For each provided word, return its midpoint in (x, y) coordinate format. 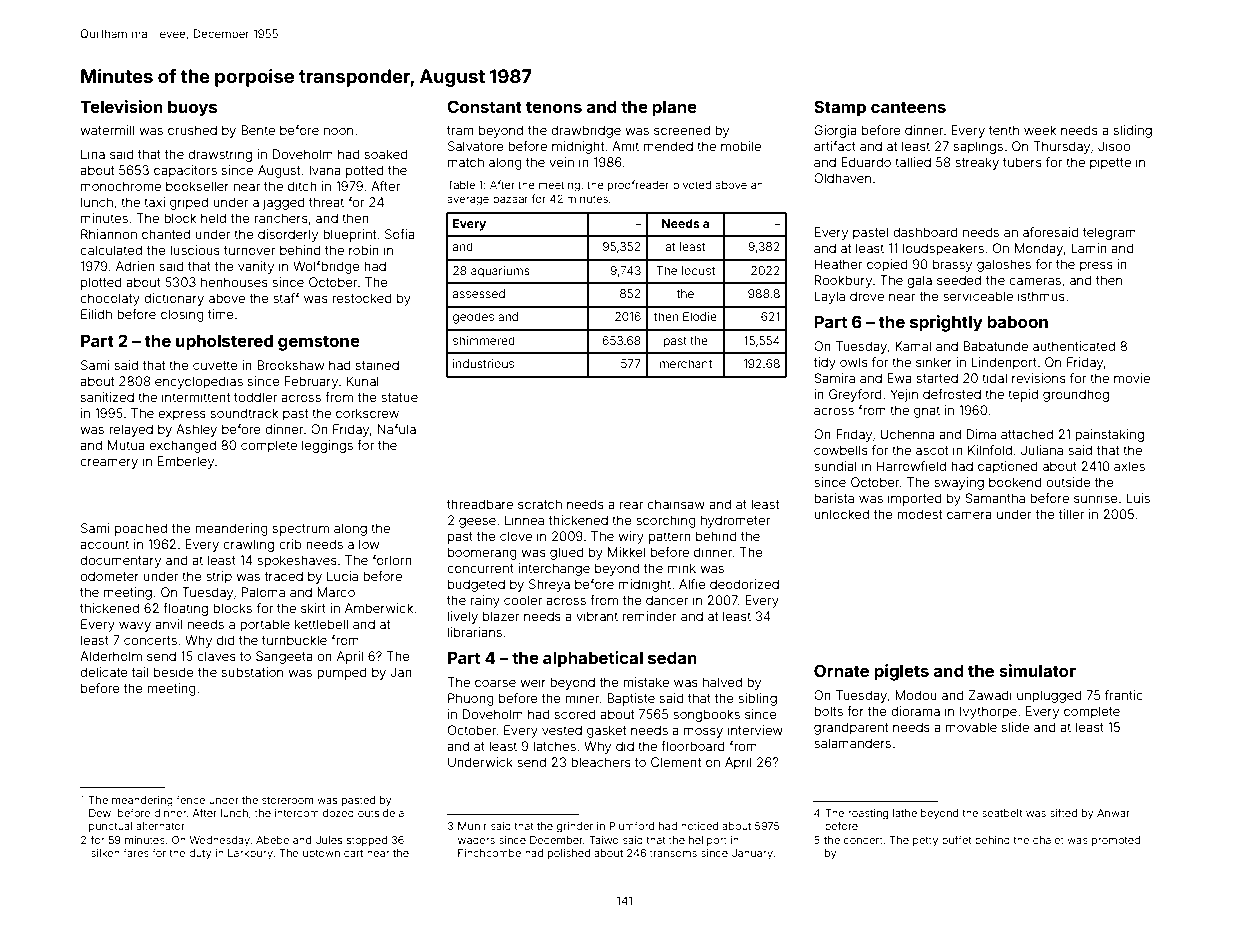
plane (674, 109)
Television (121, 106)
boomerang (482, 553)
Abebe (273, 840)
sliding (1133, 131)
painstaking (1109, 435)
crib (290, 544)
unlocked (841, 514)
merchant (686, 363)
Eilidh (96, 314)
